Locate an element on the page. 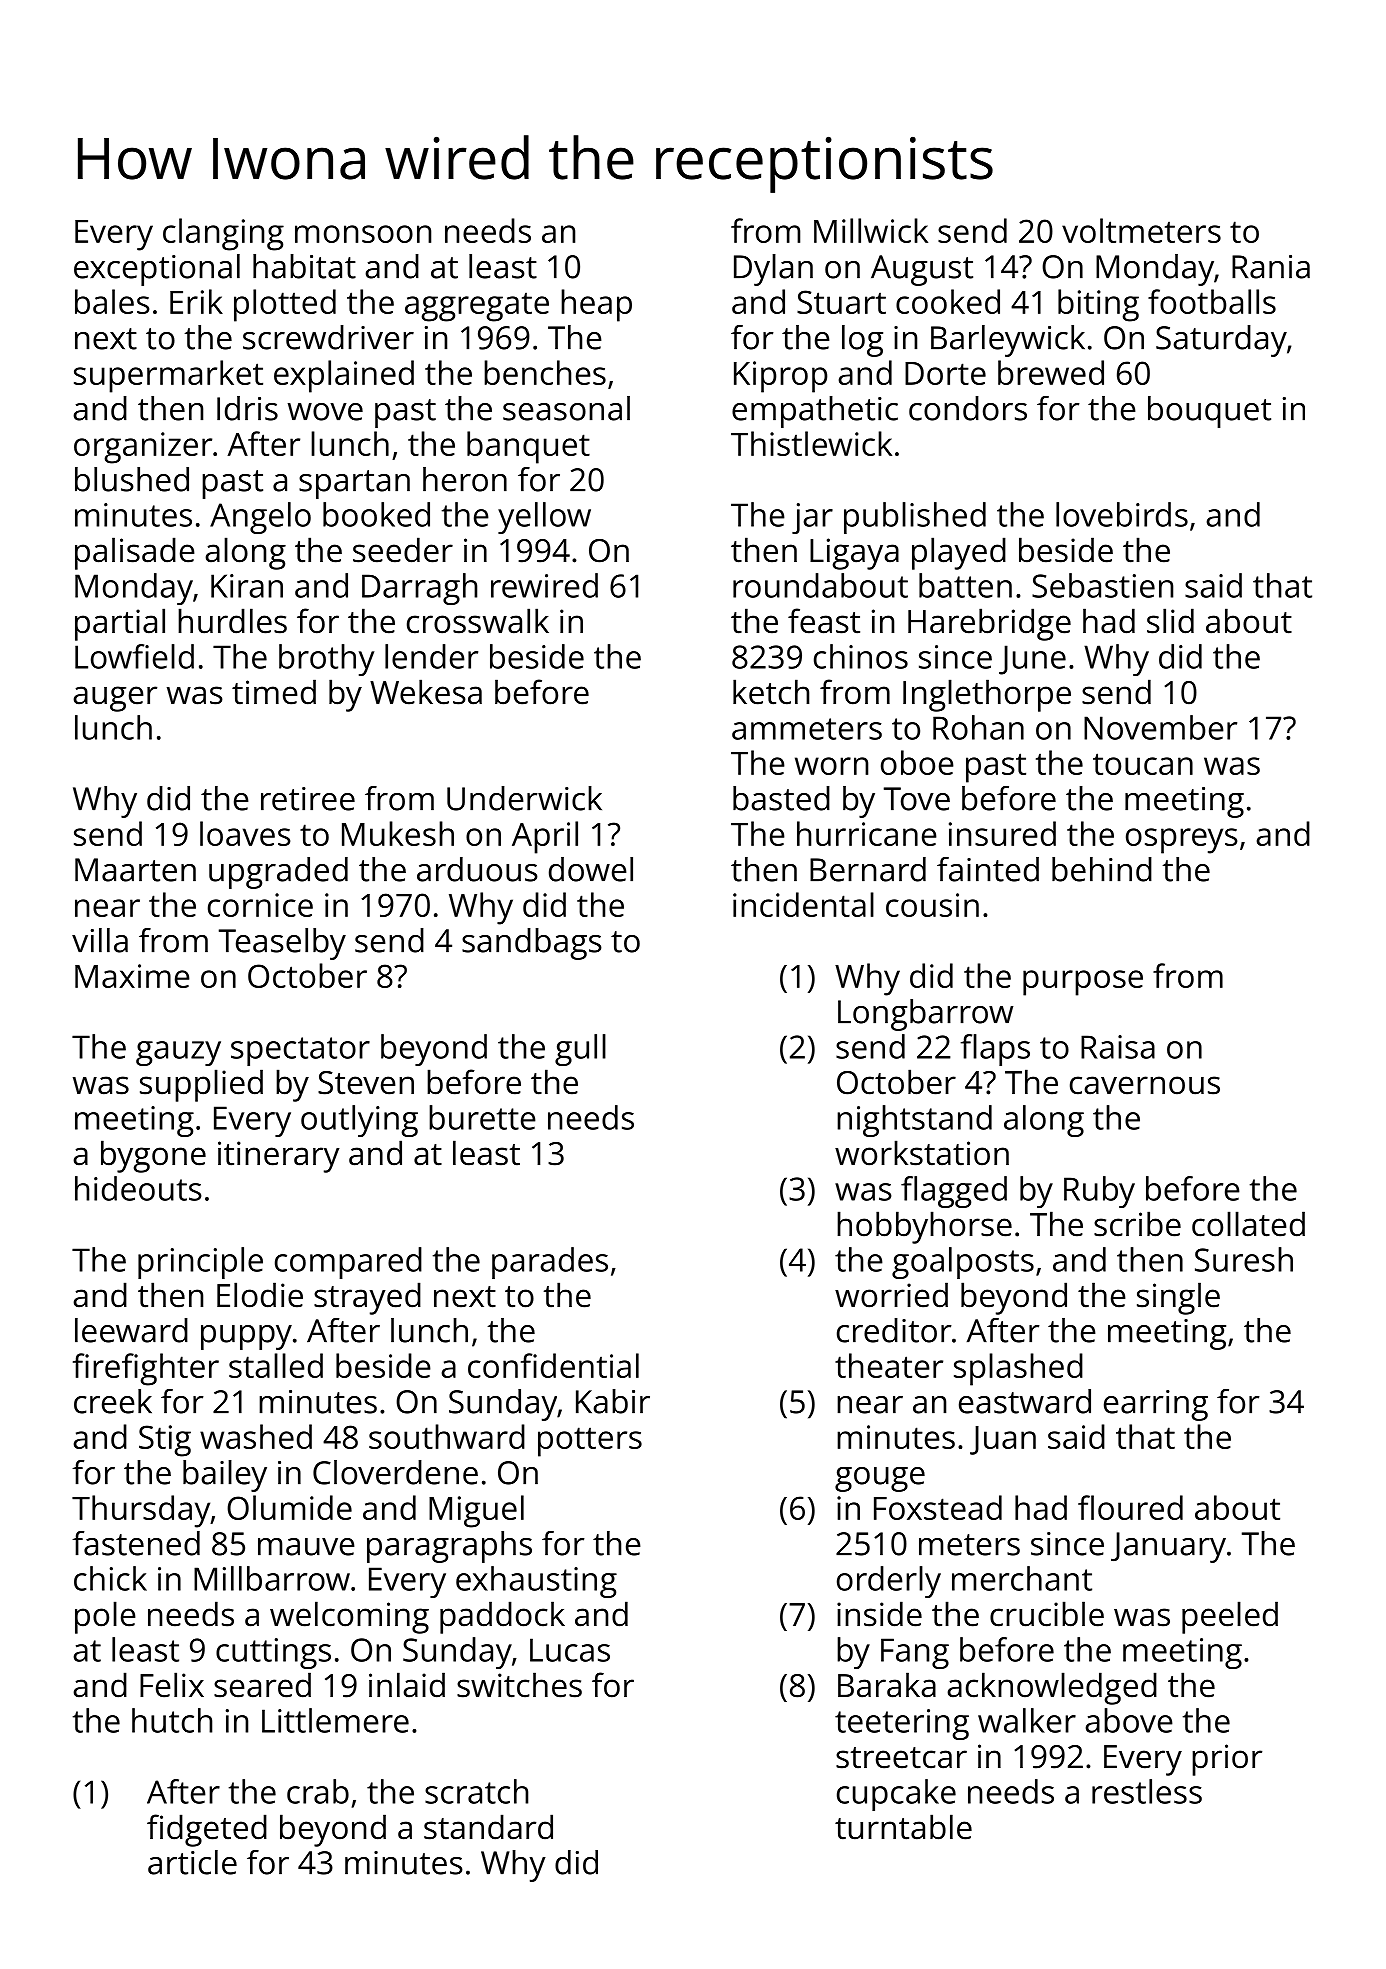 The image size is (1386, 1969). worried is located at coordinates (891, 1295).
